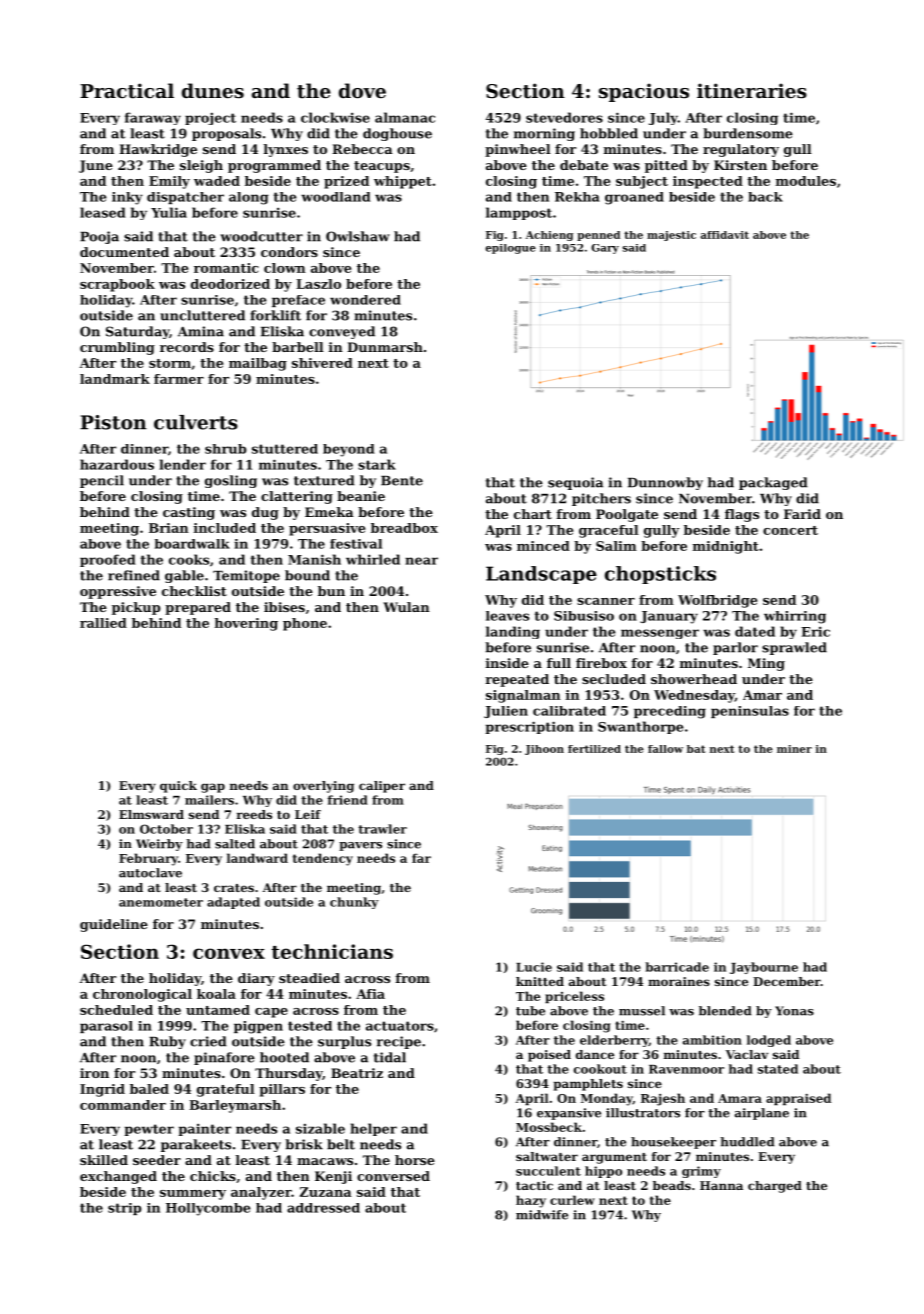  Describe the element at coordinates (564, 117) in the screenshot. I see `stevedores` at that location.
